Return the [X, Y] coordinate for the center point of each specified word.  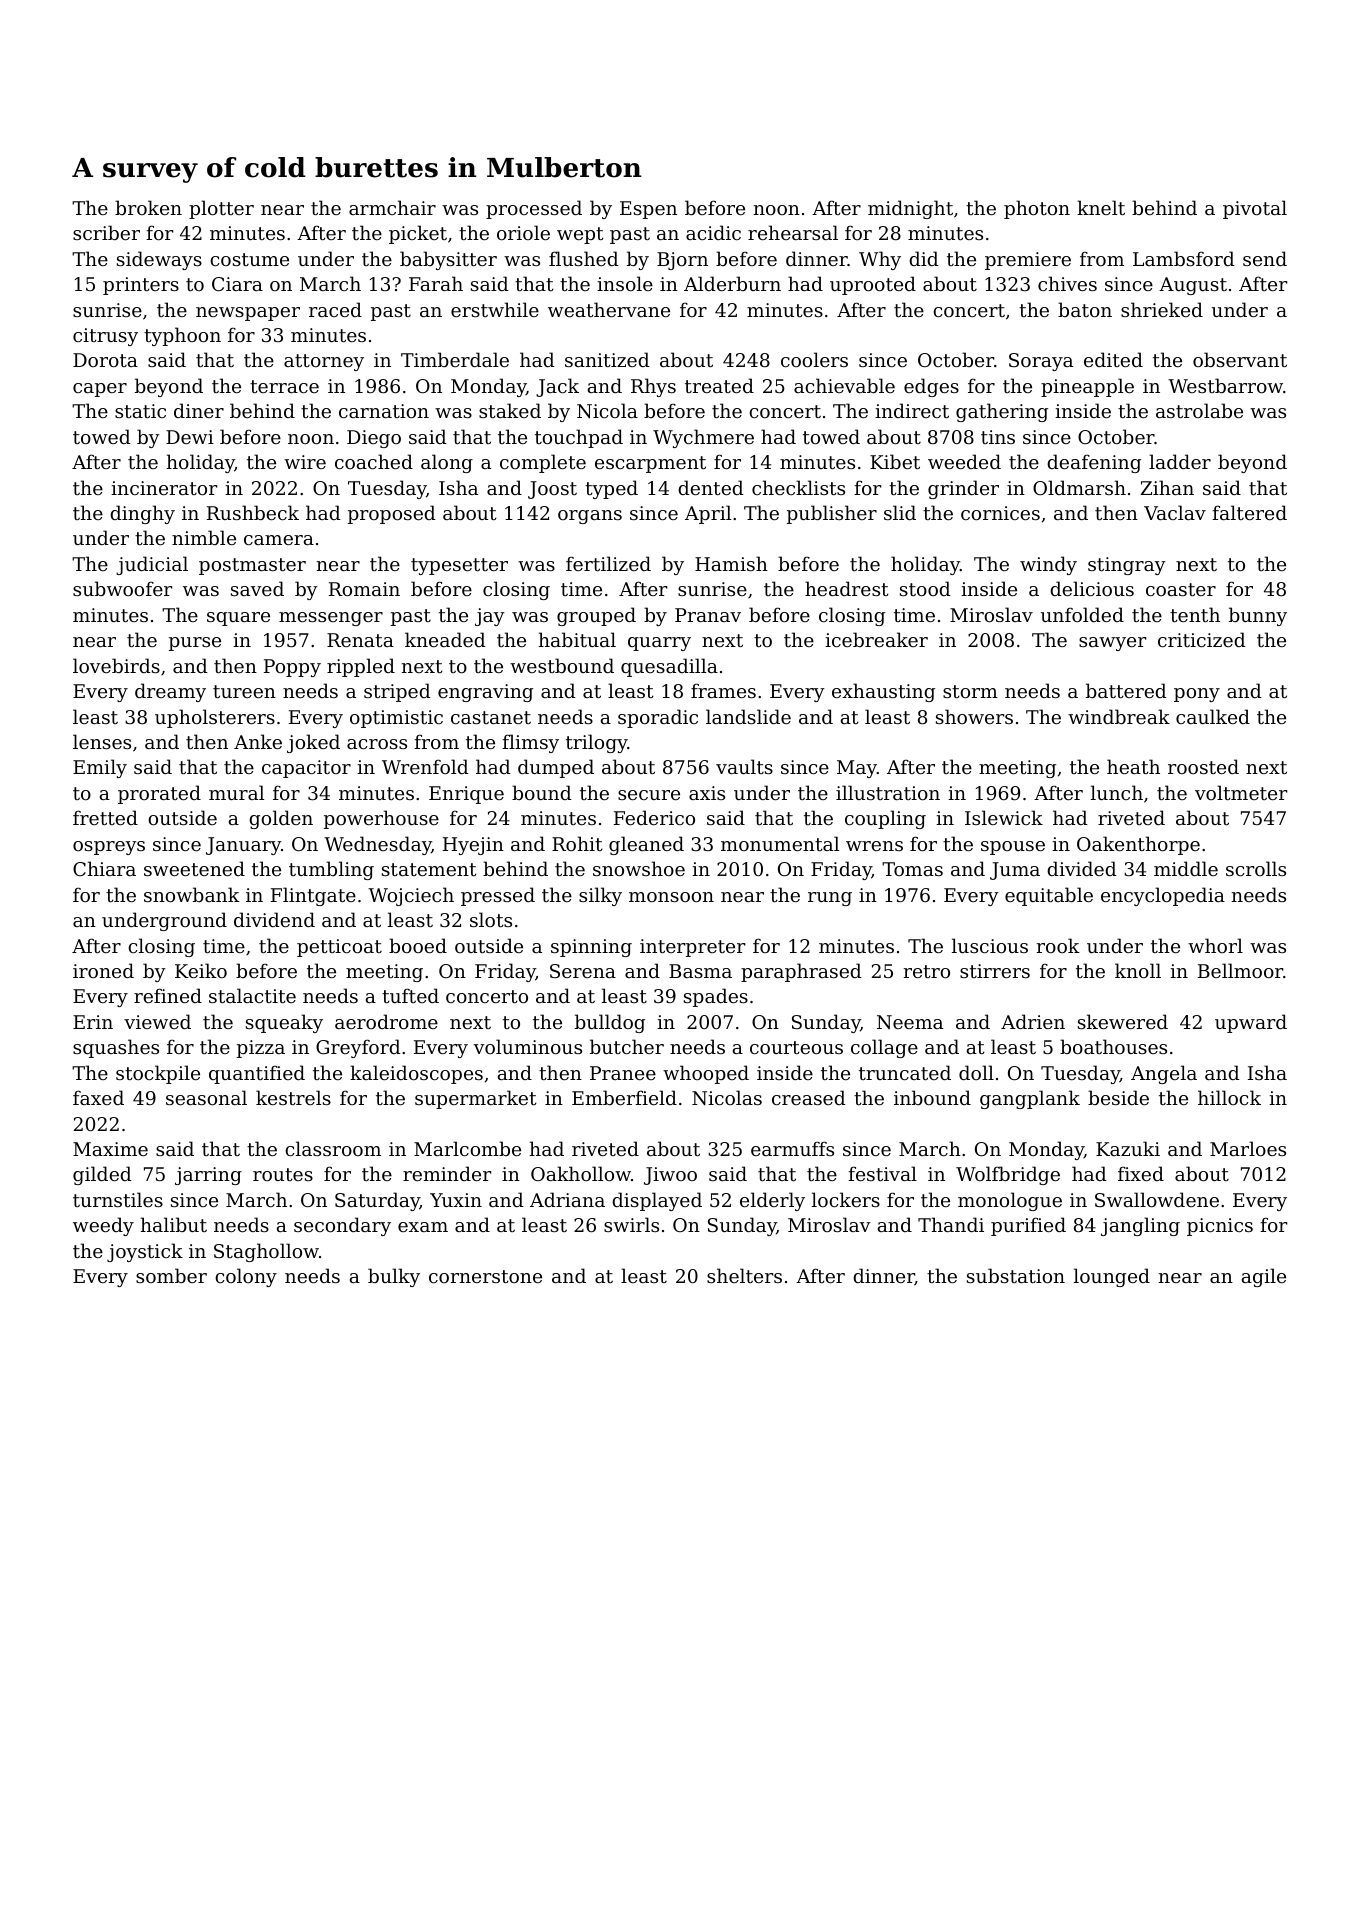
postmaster [252, 566]
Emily [100, 768]
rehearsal [793, 232]
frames [723, 690]
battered [1126, 690]
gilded [102, 1175]
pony [1197, 695]
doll [976, 1072]
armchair [392, 207]
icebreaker [876, 639]
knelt [1101, 207]
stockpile [158, 1074]
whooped [706, 1074]
